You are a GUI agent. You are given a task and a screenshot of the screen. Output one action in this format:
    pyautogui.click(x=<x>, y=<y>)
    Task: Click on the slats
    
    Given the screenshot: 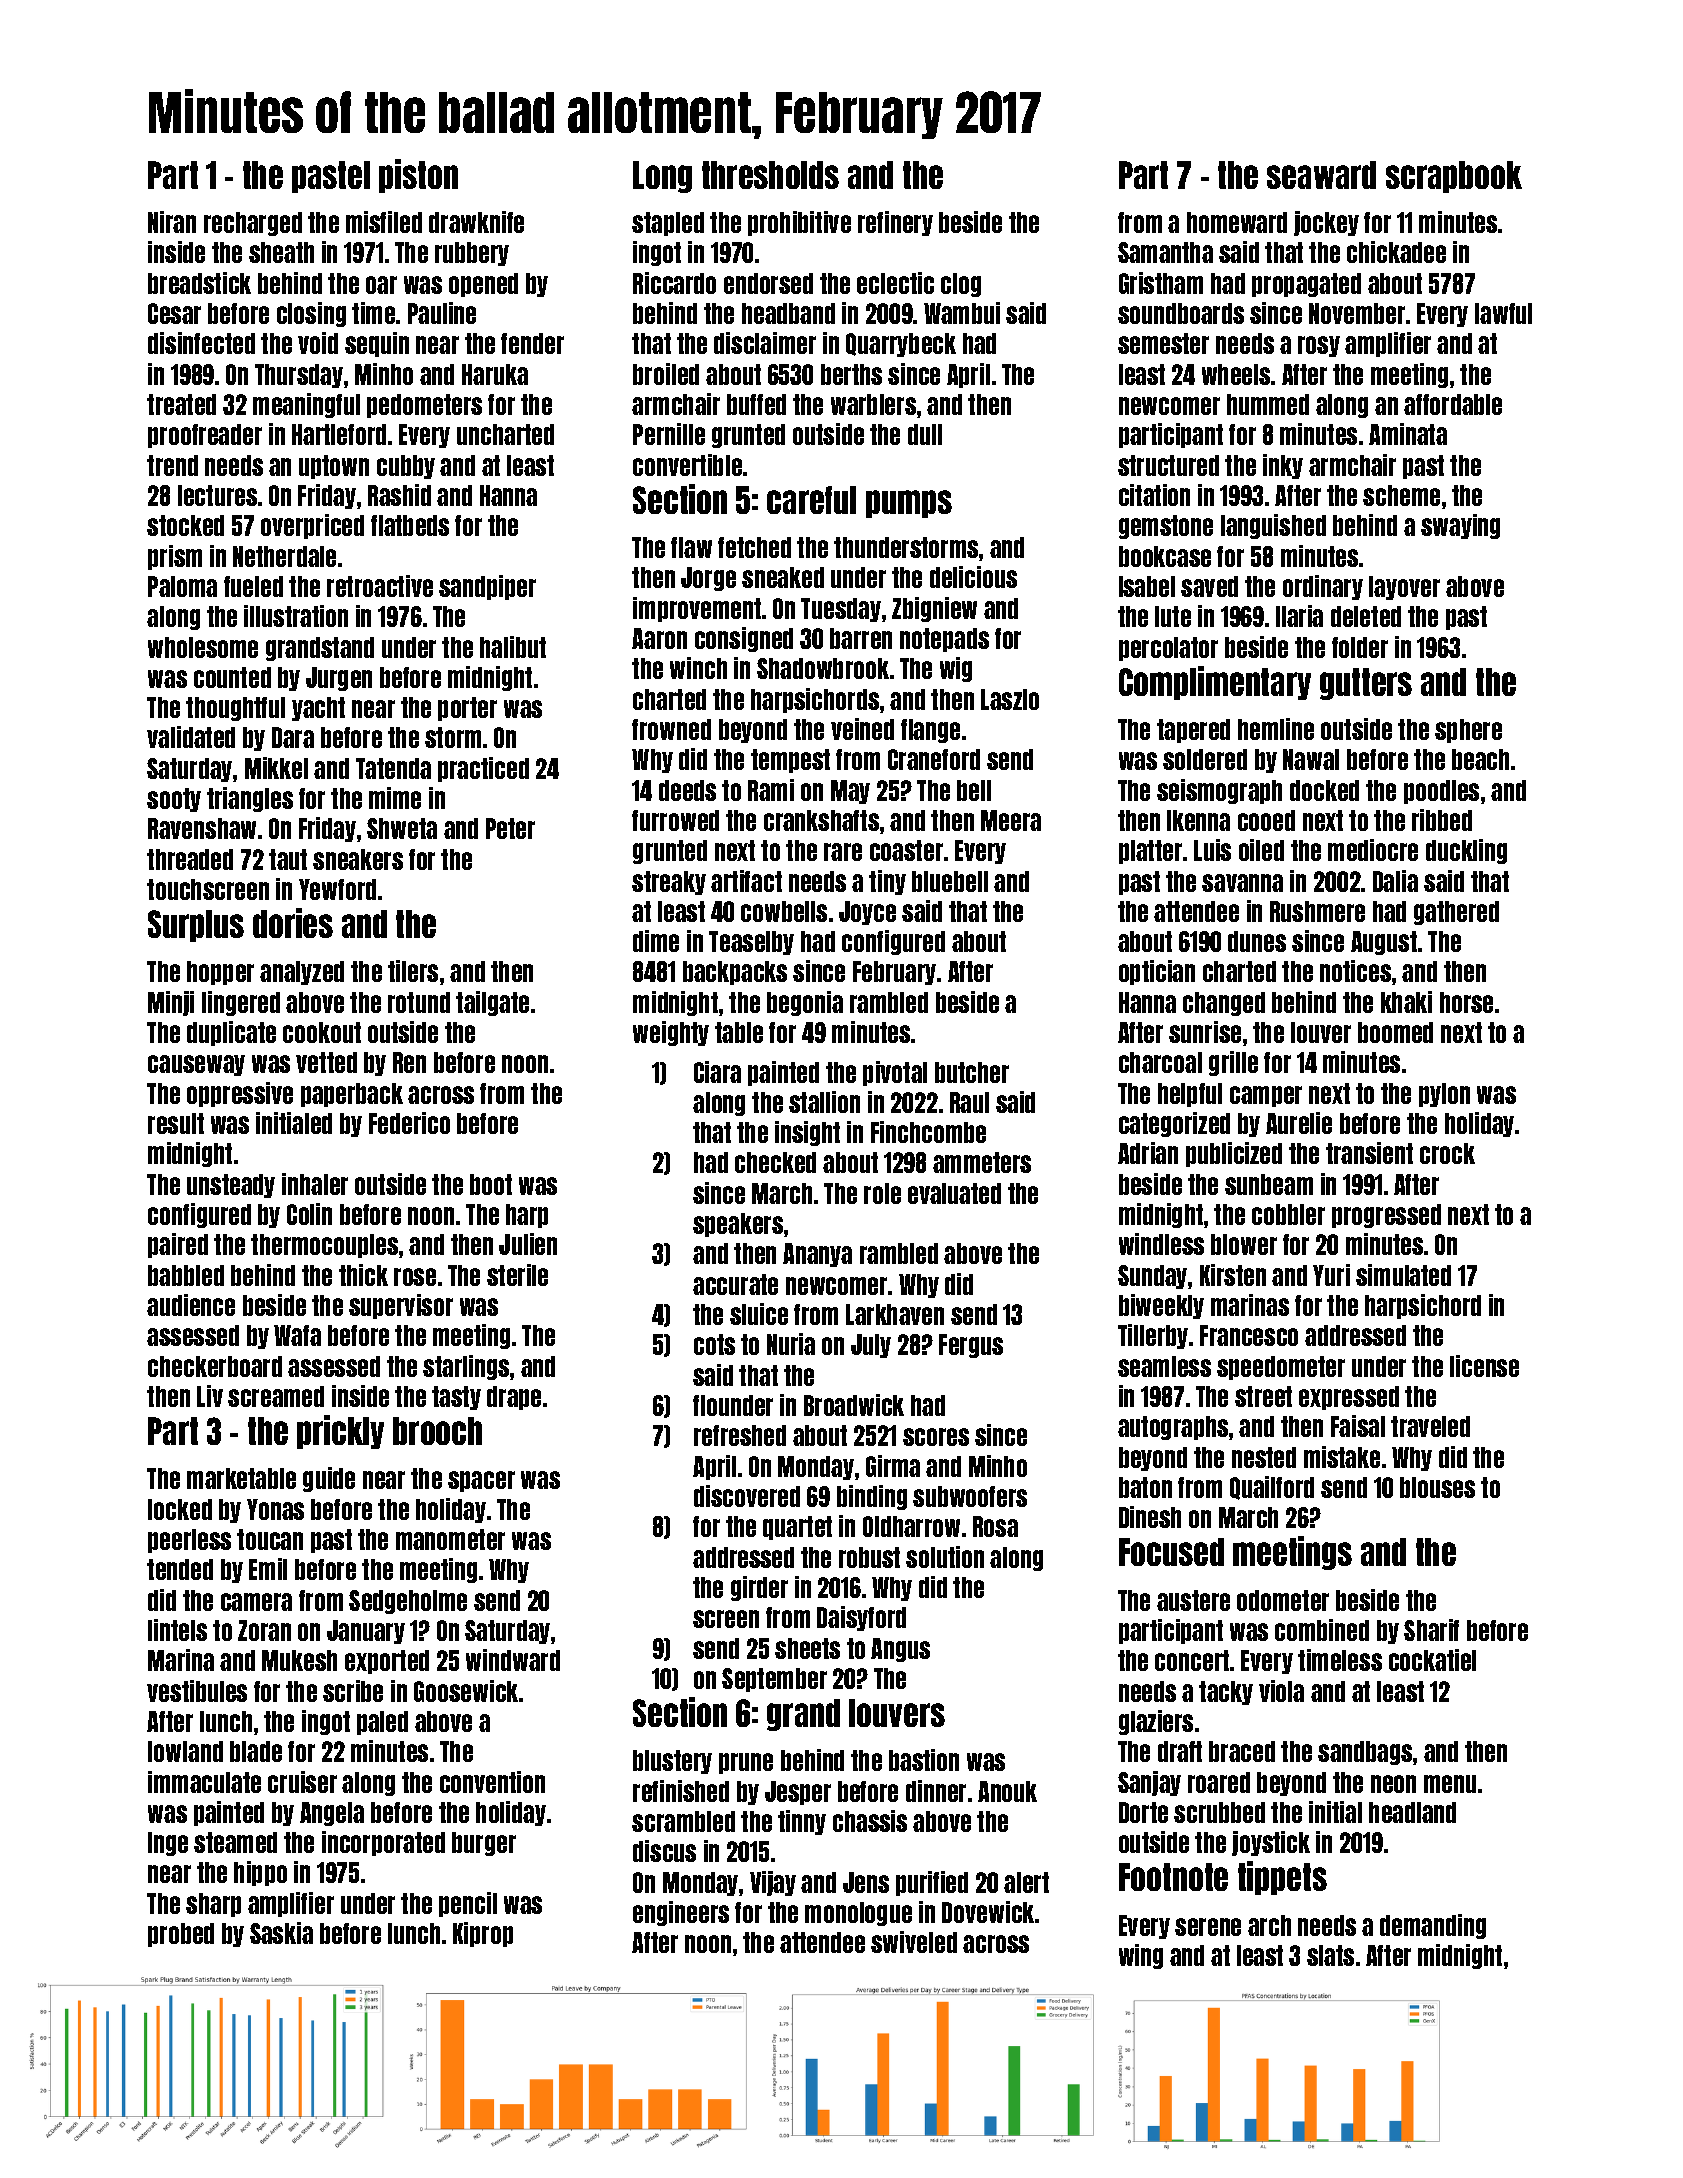 What is the action you would take?
    pyautogui.click(x=1330, y=1955)
